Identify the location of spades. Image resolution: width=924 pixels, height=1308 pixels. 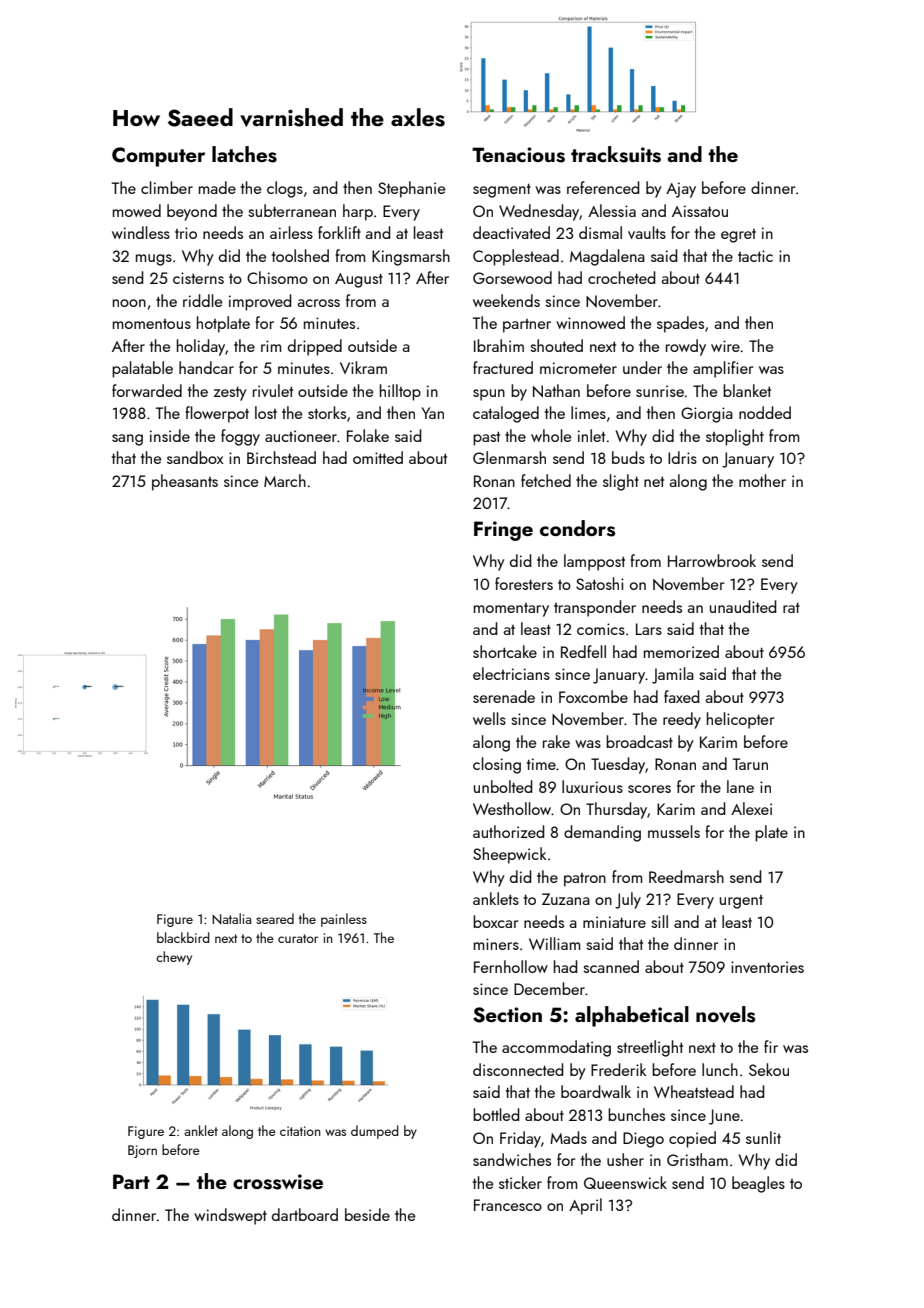
(680, 324).
